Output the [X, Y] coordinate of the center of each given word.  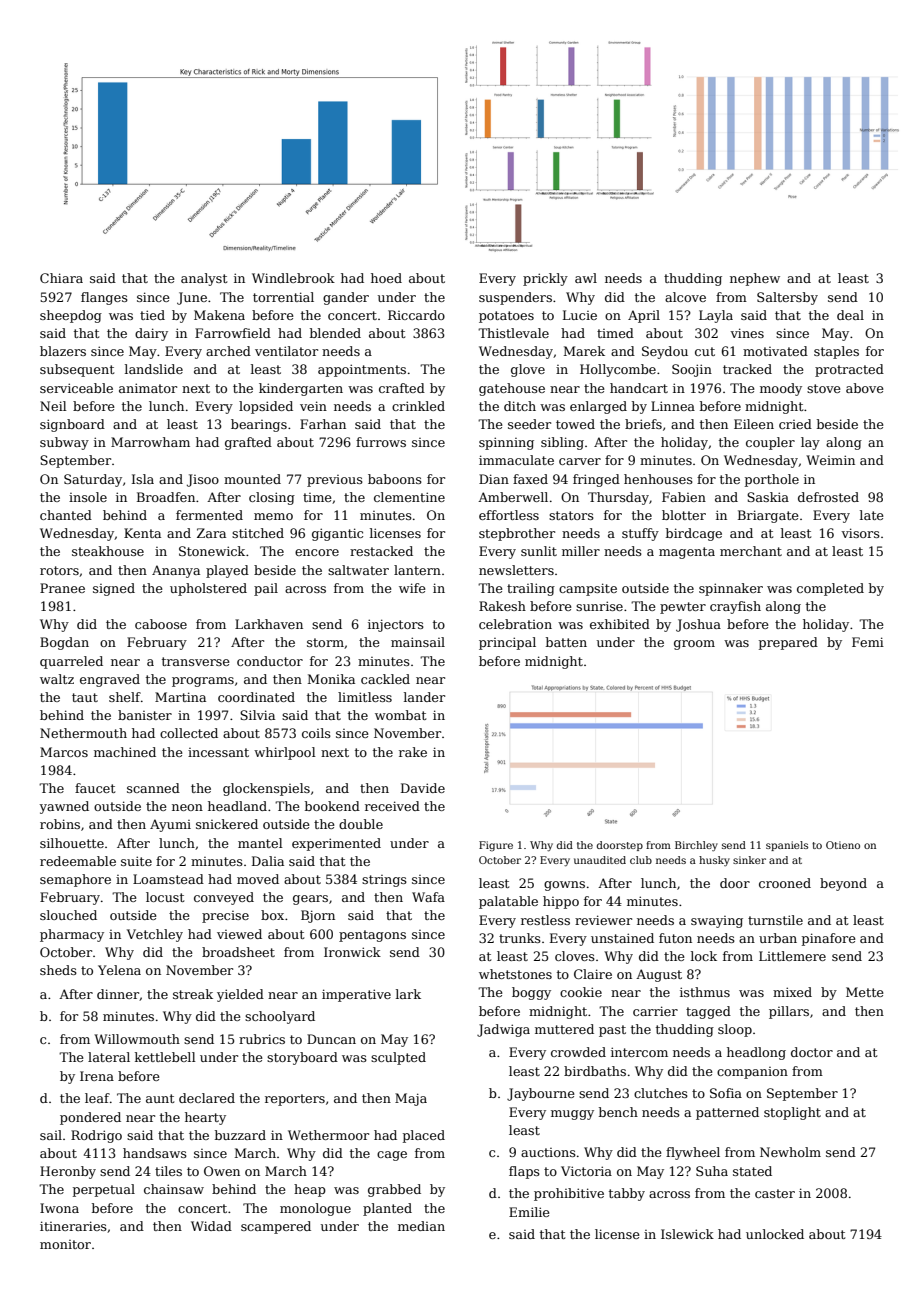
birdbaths [595, 1071]
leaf [97, 1098]
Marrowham [150, 442]
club [641, 860]
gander [346, 298]
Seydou [665, 352]
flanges [104, 298]
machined [125, 752]
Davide [423, 788]
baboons [395, 479]
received [392, 806]
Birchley [696, 846]
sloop [735, 1030]
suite [136, 861]
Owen [222, 1171]
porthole [772, 480]
